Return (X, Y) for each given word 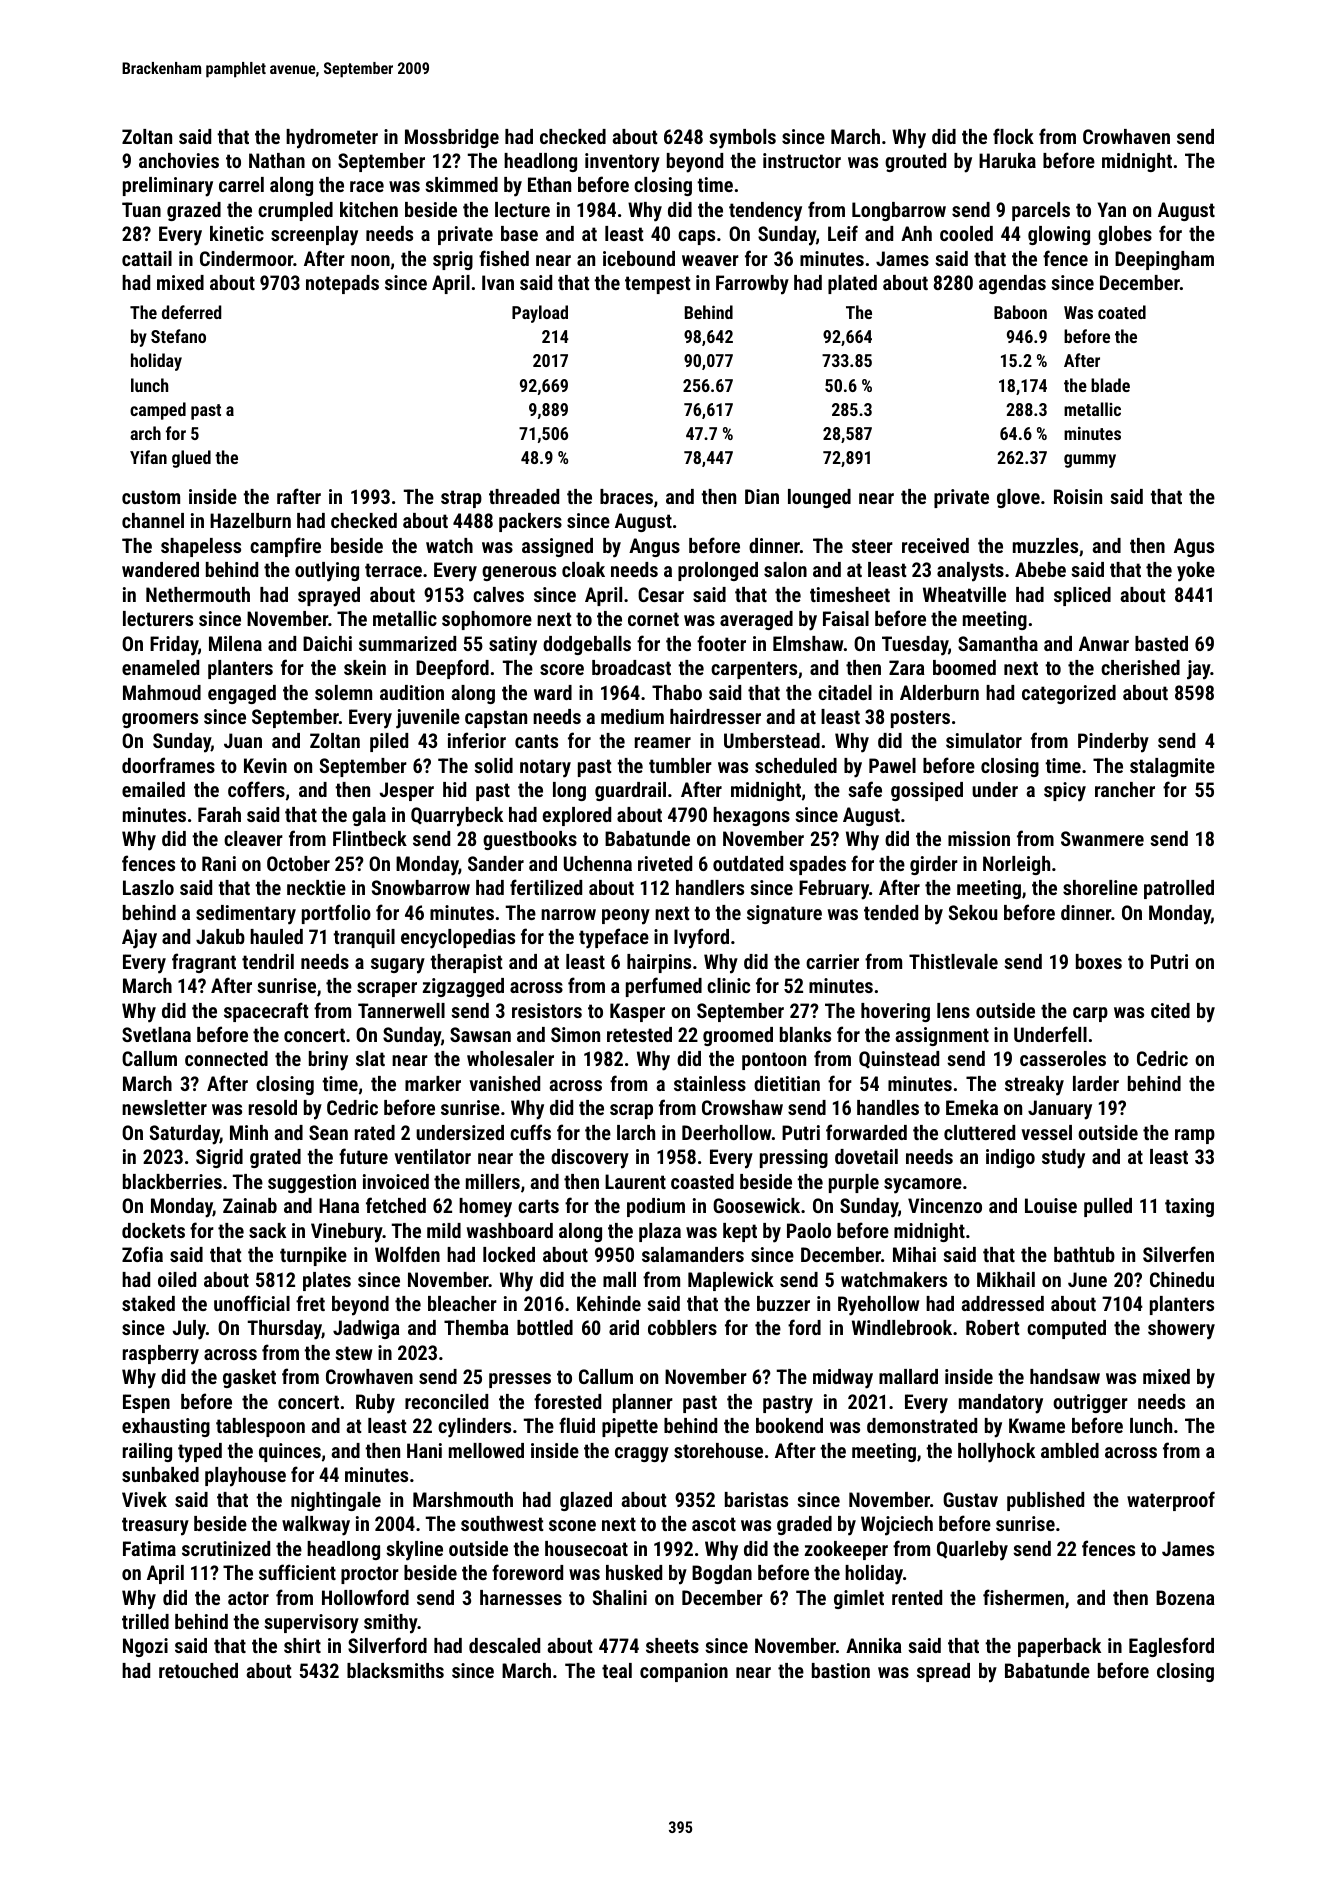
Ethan (549, 184)
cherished (1140, 667)
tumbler (680, 765)
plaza (660, 1232)
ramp (1195, 1136)
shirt (302, 1645)
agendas (1012, 284)
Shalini (620, 1597)
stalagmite (1172, 767)
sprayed (329, 597)
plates (327, 1281)
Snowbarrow (421, 887)
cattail (147, 258)
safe (865, 789)
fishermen (1023, 1597)
